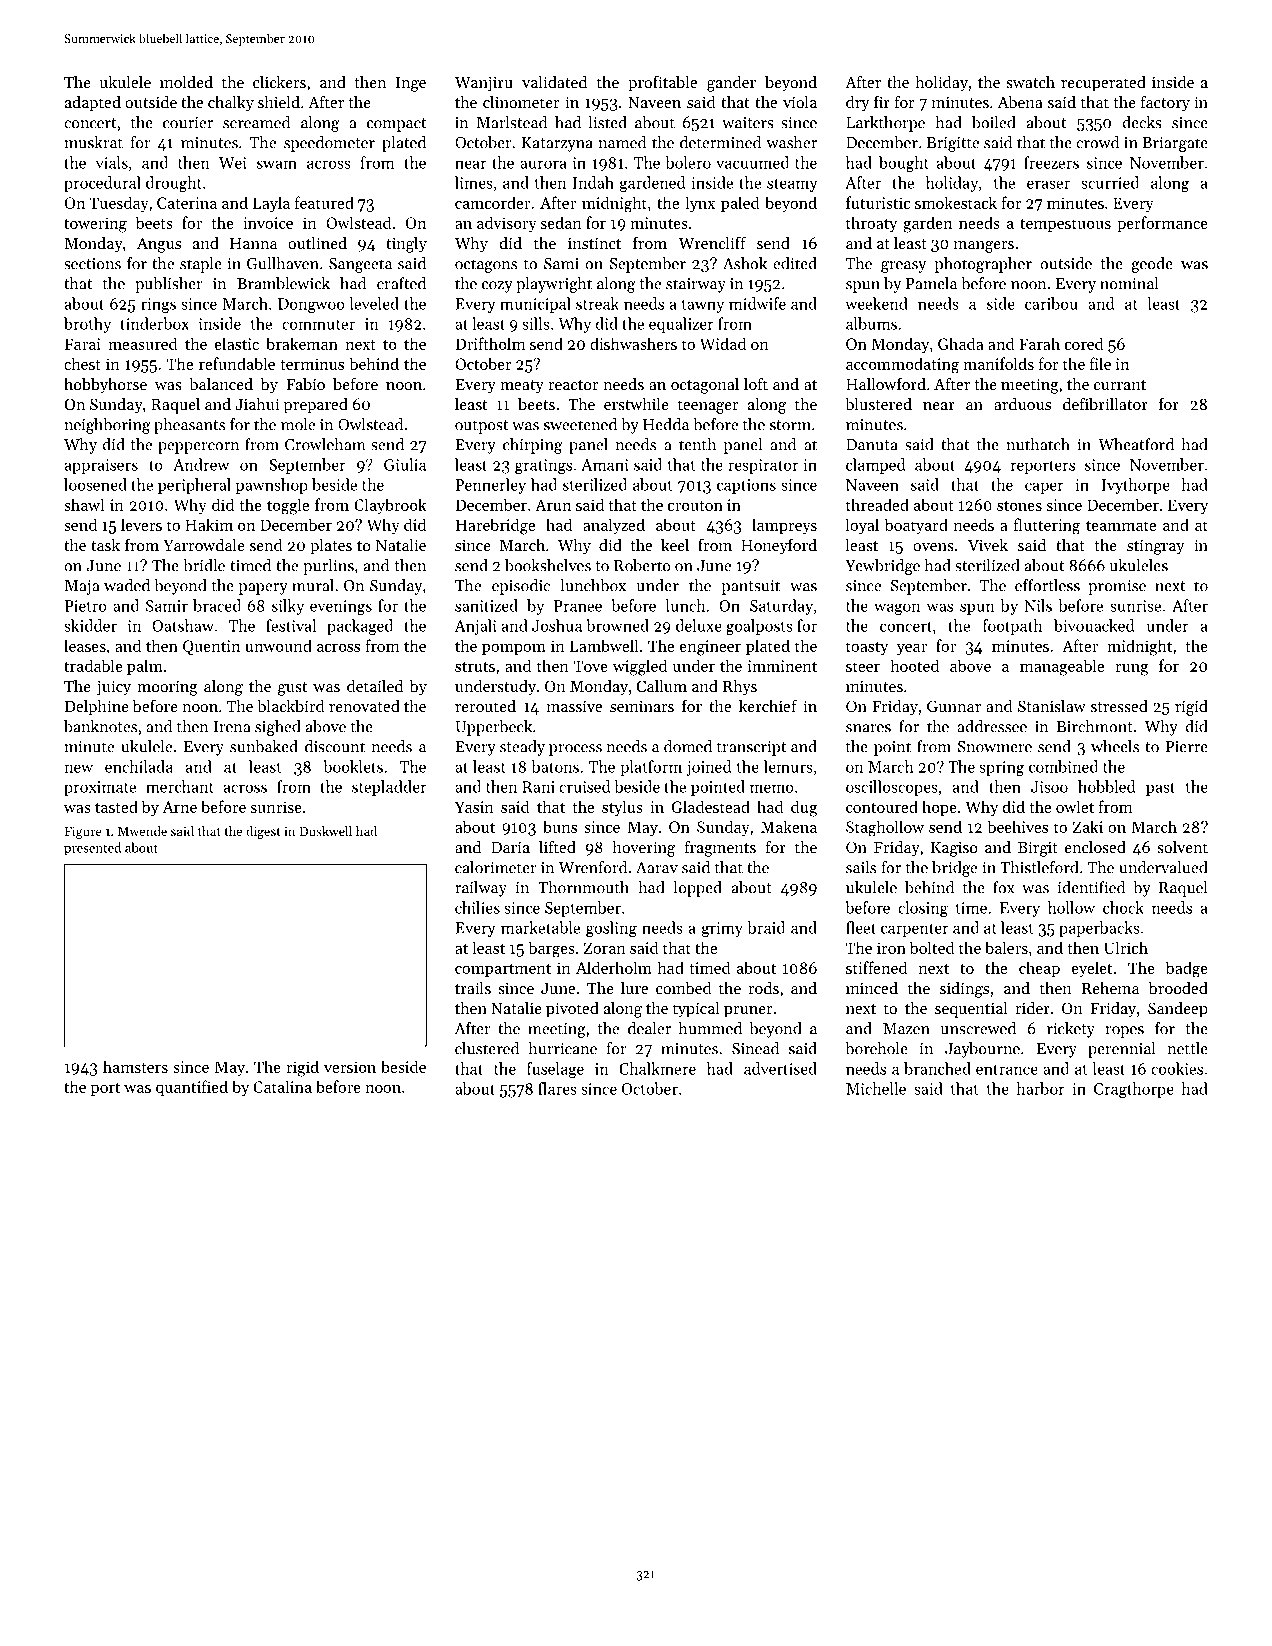 This screenshot has height=1646, width=1272. What do you see at coordinates (1132, 670) in the screenshot?
I see `rung` at bounding box center [1132, 670].
